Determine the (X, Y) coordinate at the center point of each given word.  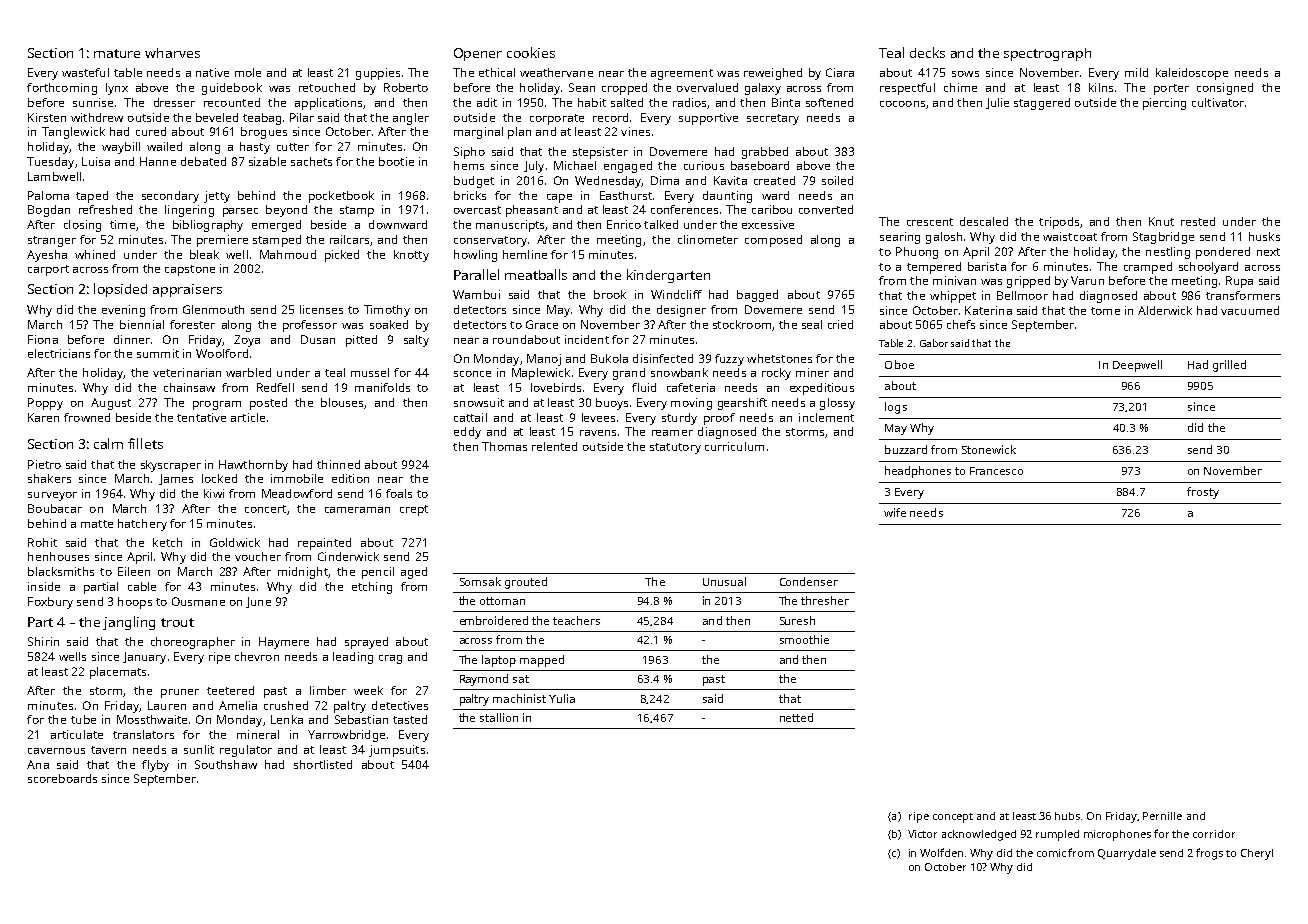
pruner (180, 693)
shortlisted (323, 764)
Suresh (797, 620)
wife (895, 512)
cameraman (357, 510)
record (610, 117)
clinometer (708, 239)
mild (1136, 72)
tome (1105, 311)
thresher (825, 600)
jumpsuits (397, 751)
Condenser (809, 581)
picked (342, 256)
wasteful (85, 72)
